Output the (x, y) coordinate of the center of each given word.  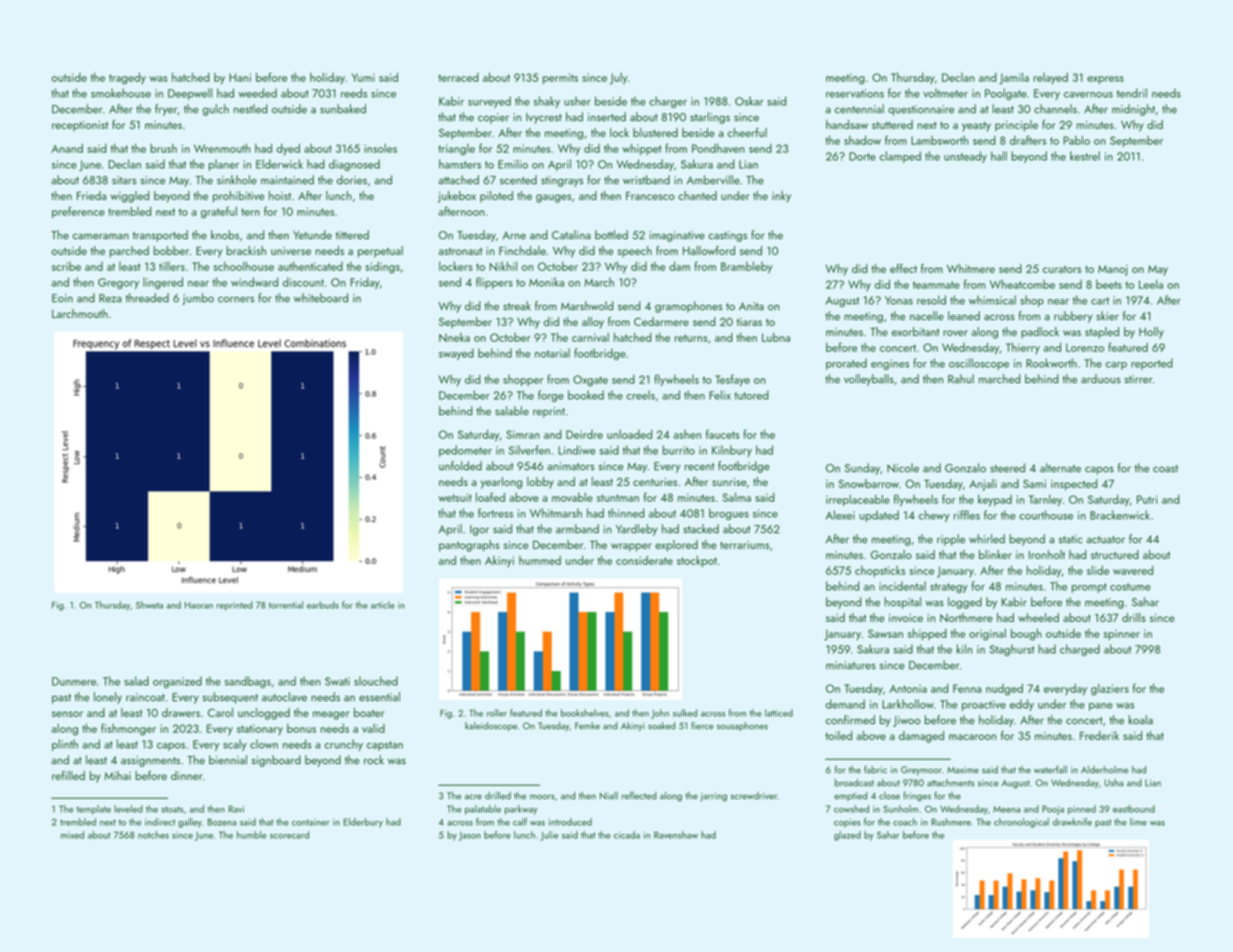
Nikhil (503, 266)
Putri (1147, 499)
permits (560, 78)
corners (236, 299)
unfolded (460, 466)
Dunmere (74, 681)
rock (374, 760)
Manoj (1113, 270)
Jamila (1014, 78)
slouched (376, 681)
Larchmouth (80, 313)
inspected (1074, 485)
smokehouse (121, 93)
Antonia (908, 688)
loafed (490, 497)
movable (572, 497)
